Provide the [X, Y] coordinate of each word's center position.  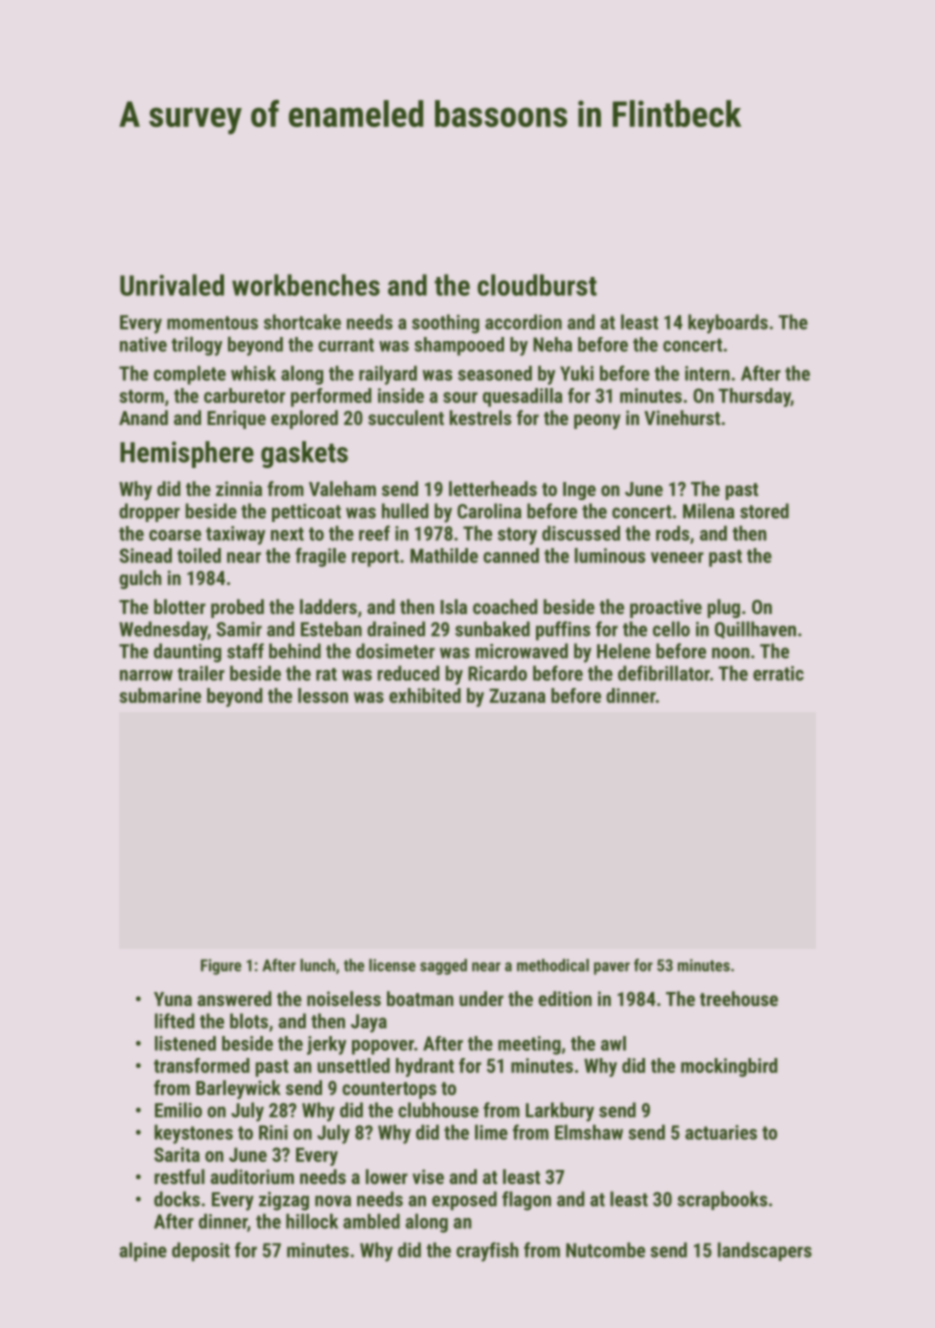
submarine [160, 695]
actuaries [721, 1132]
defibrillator [664, 673]
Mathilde [444, 555]
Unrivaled [172, 285]
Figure [221, 967]
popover [383, 1047]
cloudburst [537, 285]
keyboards [728, 324]
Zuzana [517, 696]
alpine [143, 1252]
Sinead [146, 555]
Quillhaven [755, 630]
